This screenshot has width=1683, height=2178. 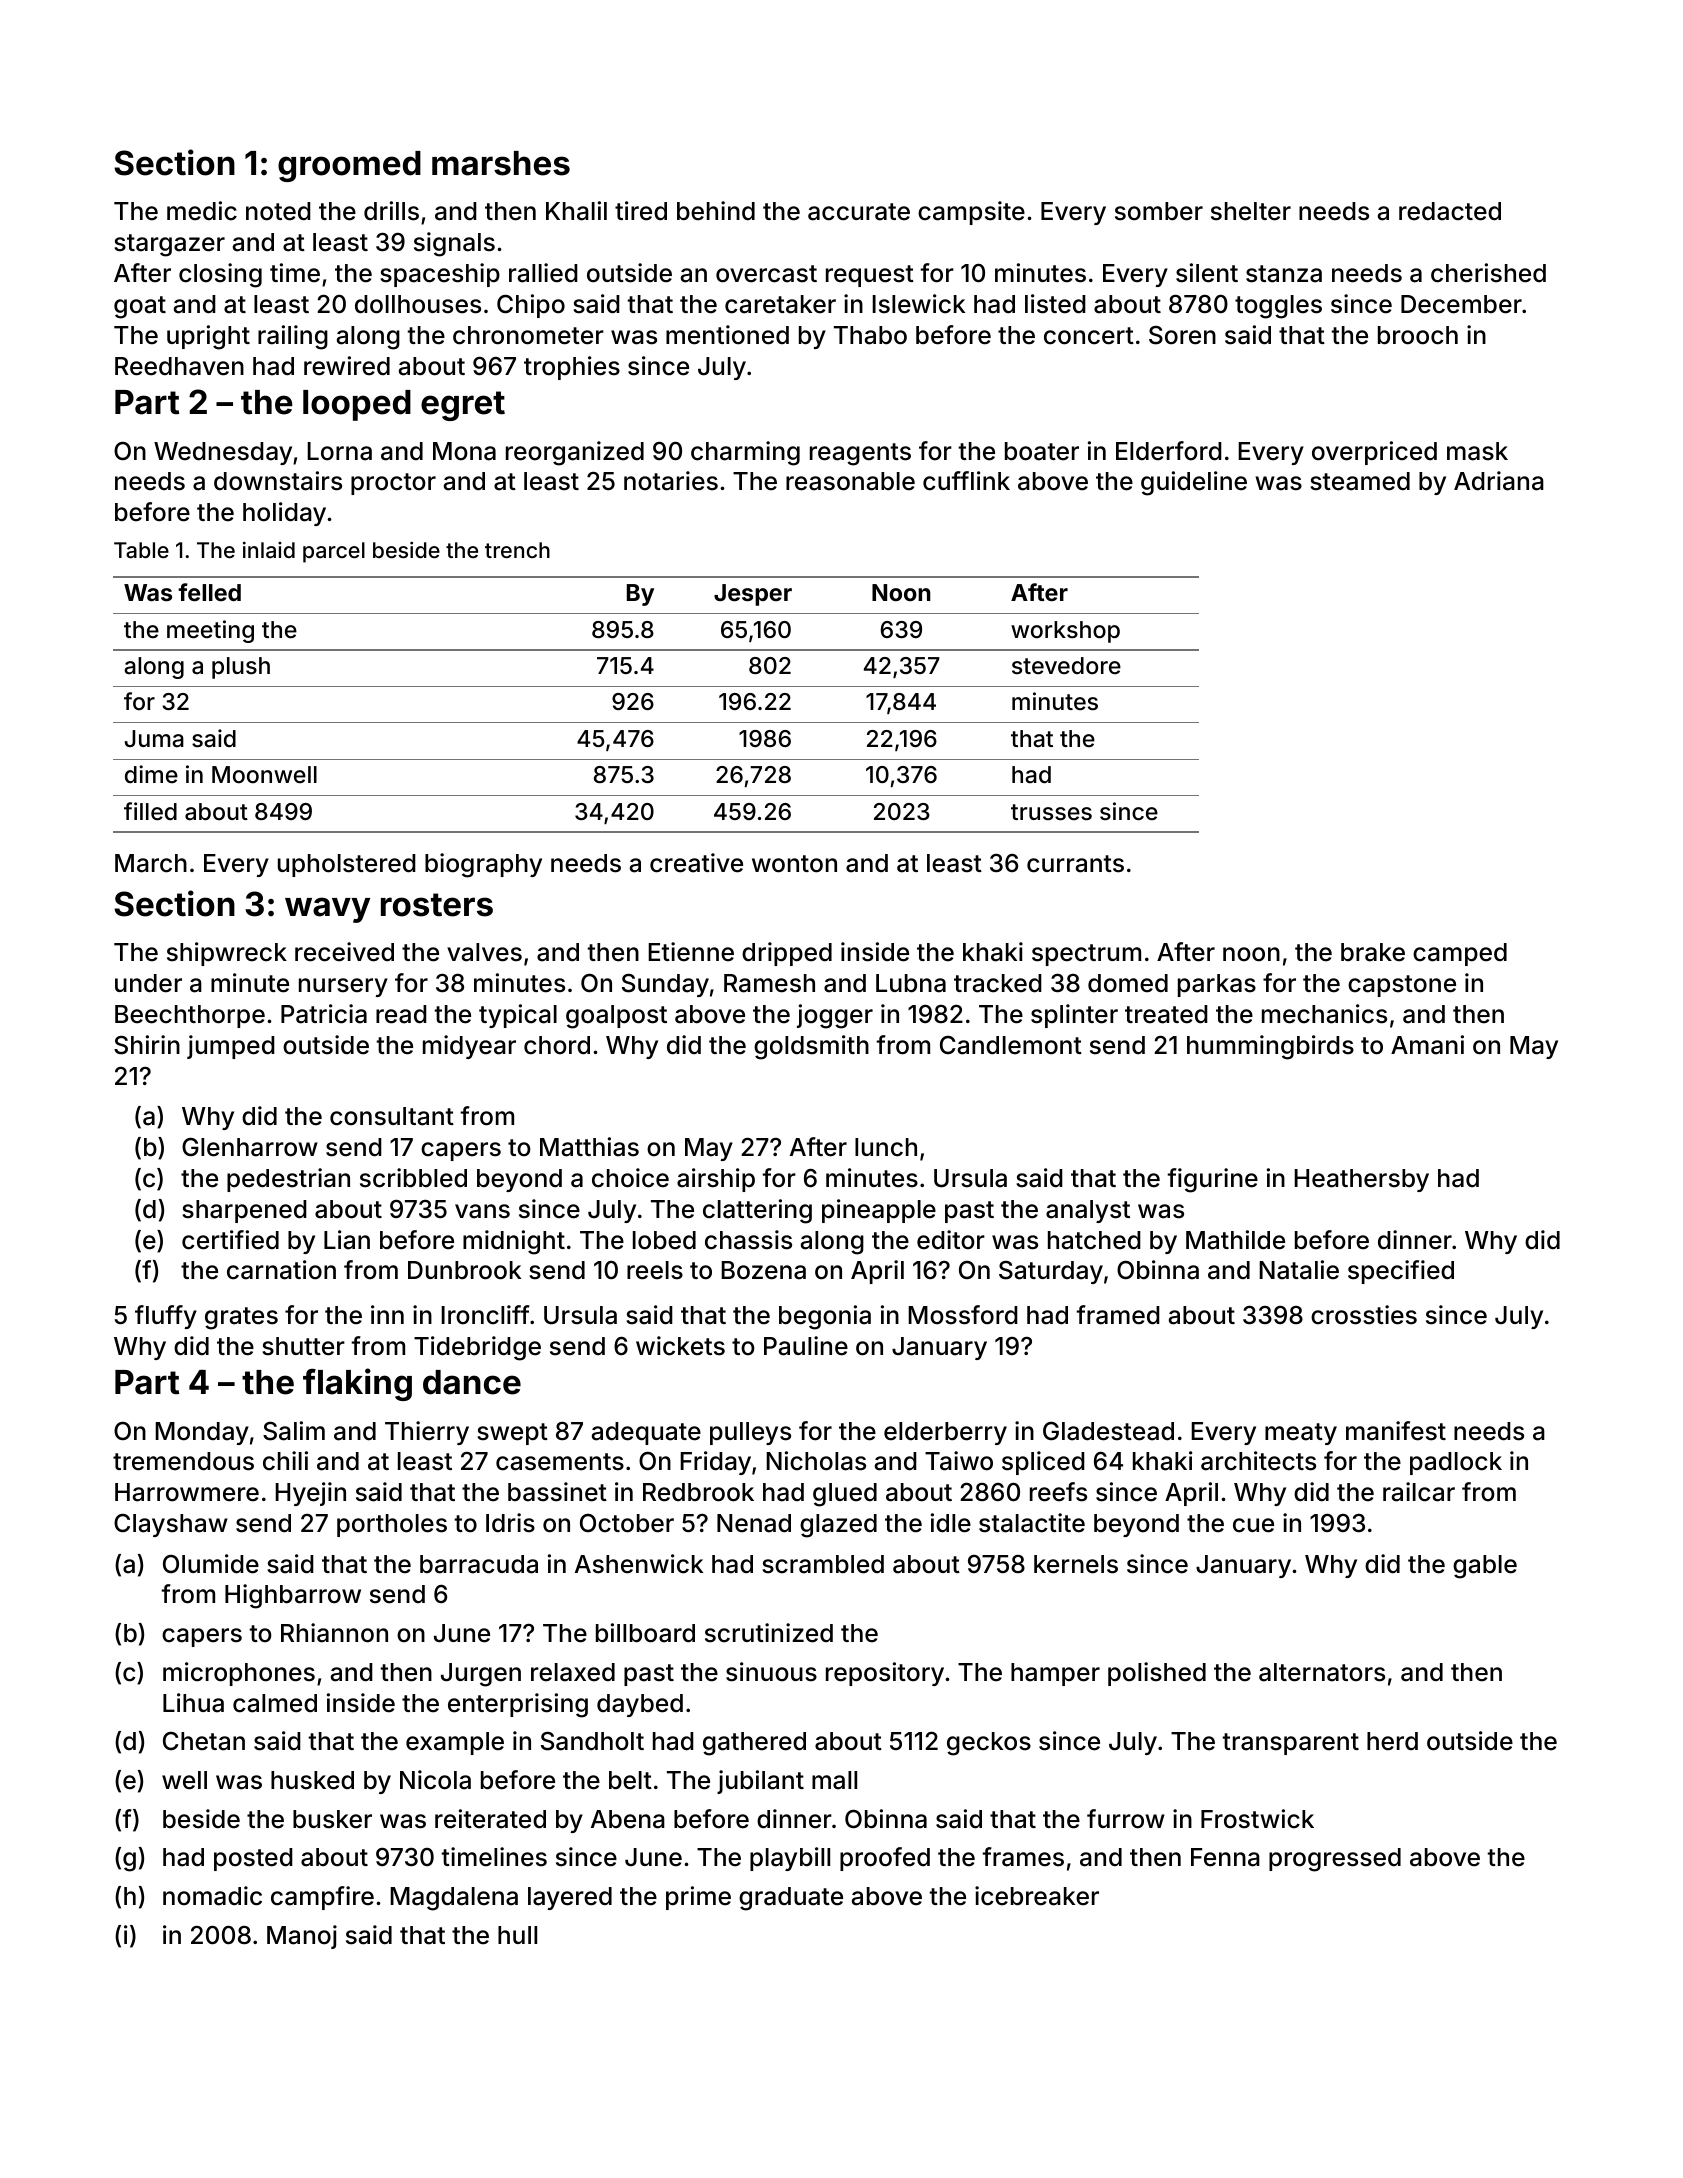 I want to click on Manoj, so click(x=302, y=1937).
